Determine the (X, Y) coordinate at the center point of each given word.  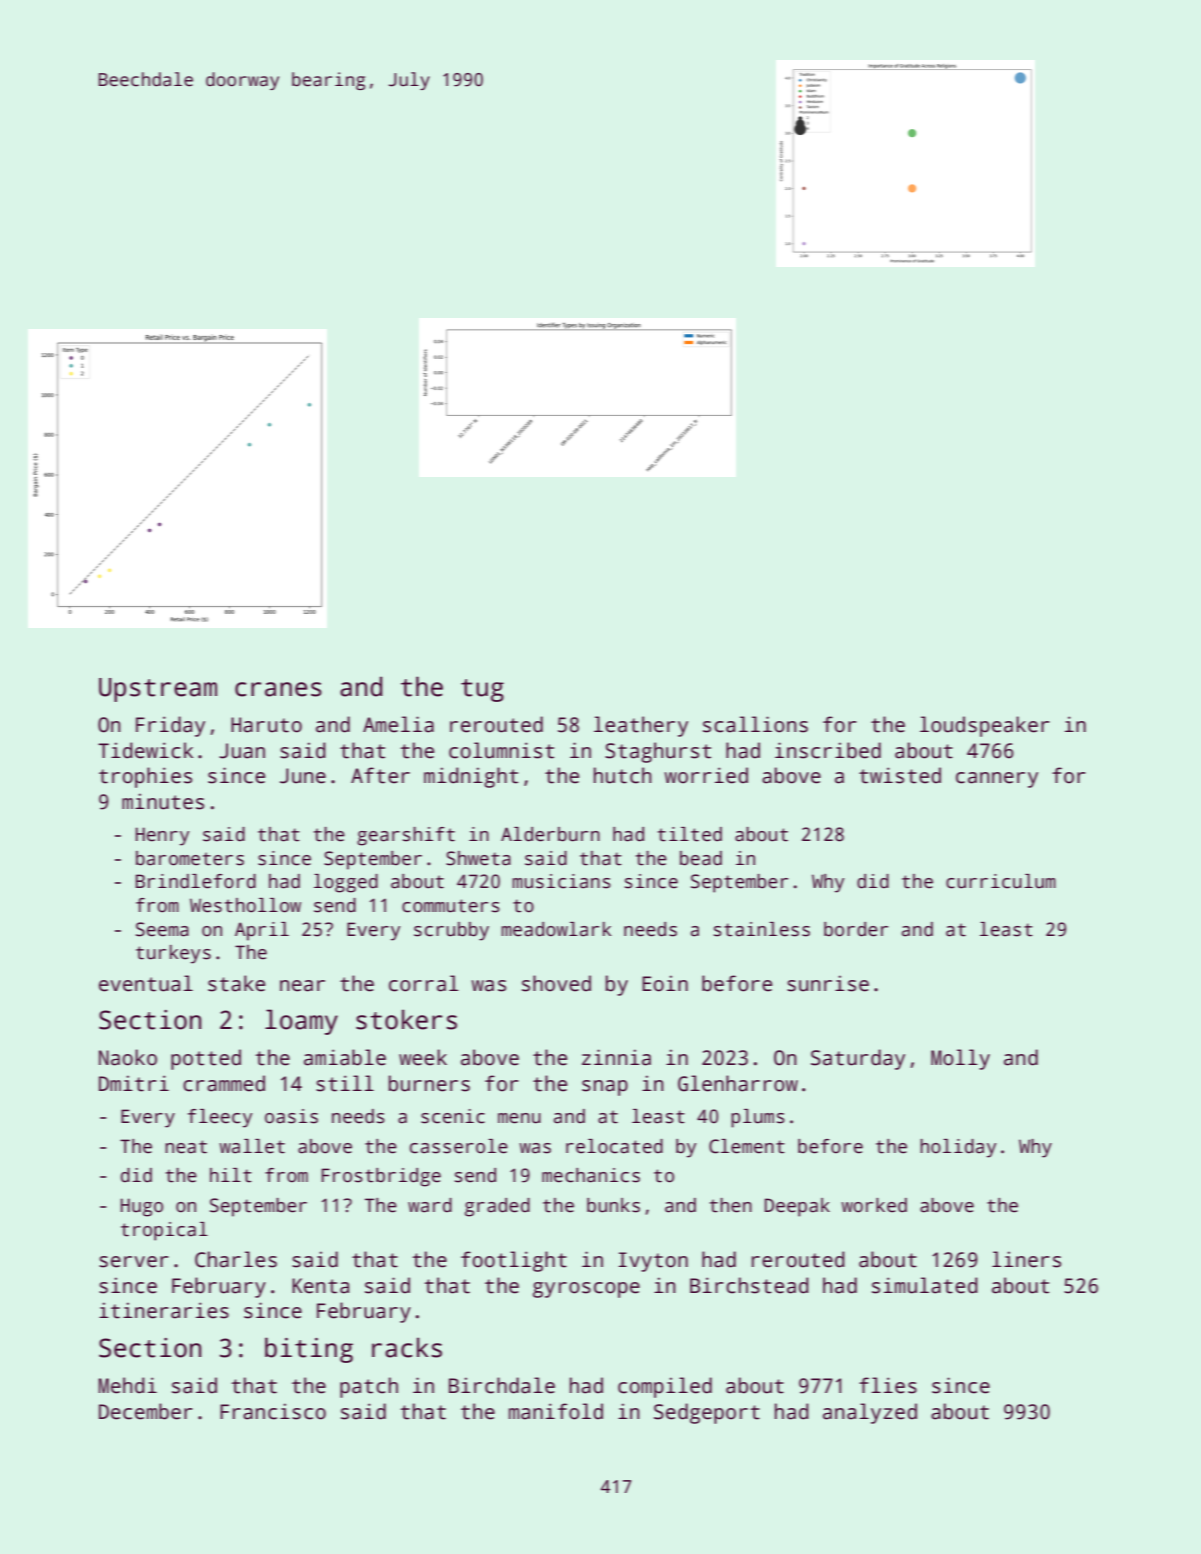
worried (706, 775)
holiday (958, 1148)
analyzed (870, 1413)
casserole (459, 1146)
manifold (556, 1411)
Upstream (158, 690)
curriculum (1001, 881)
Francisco (273, 1411)
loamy (301, 1022)
